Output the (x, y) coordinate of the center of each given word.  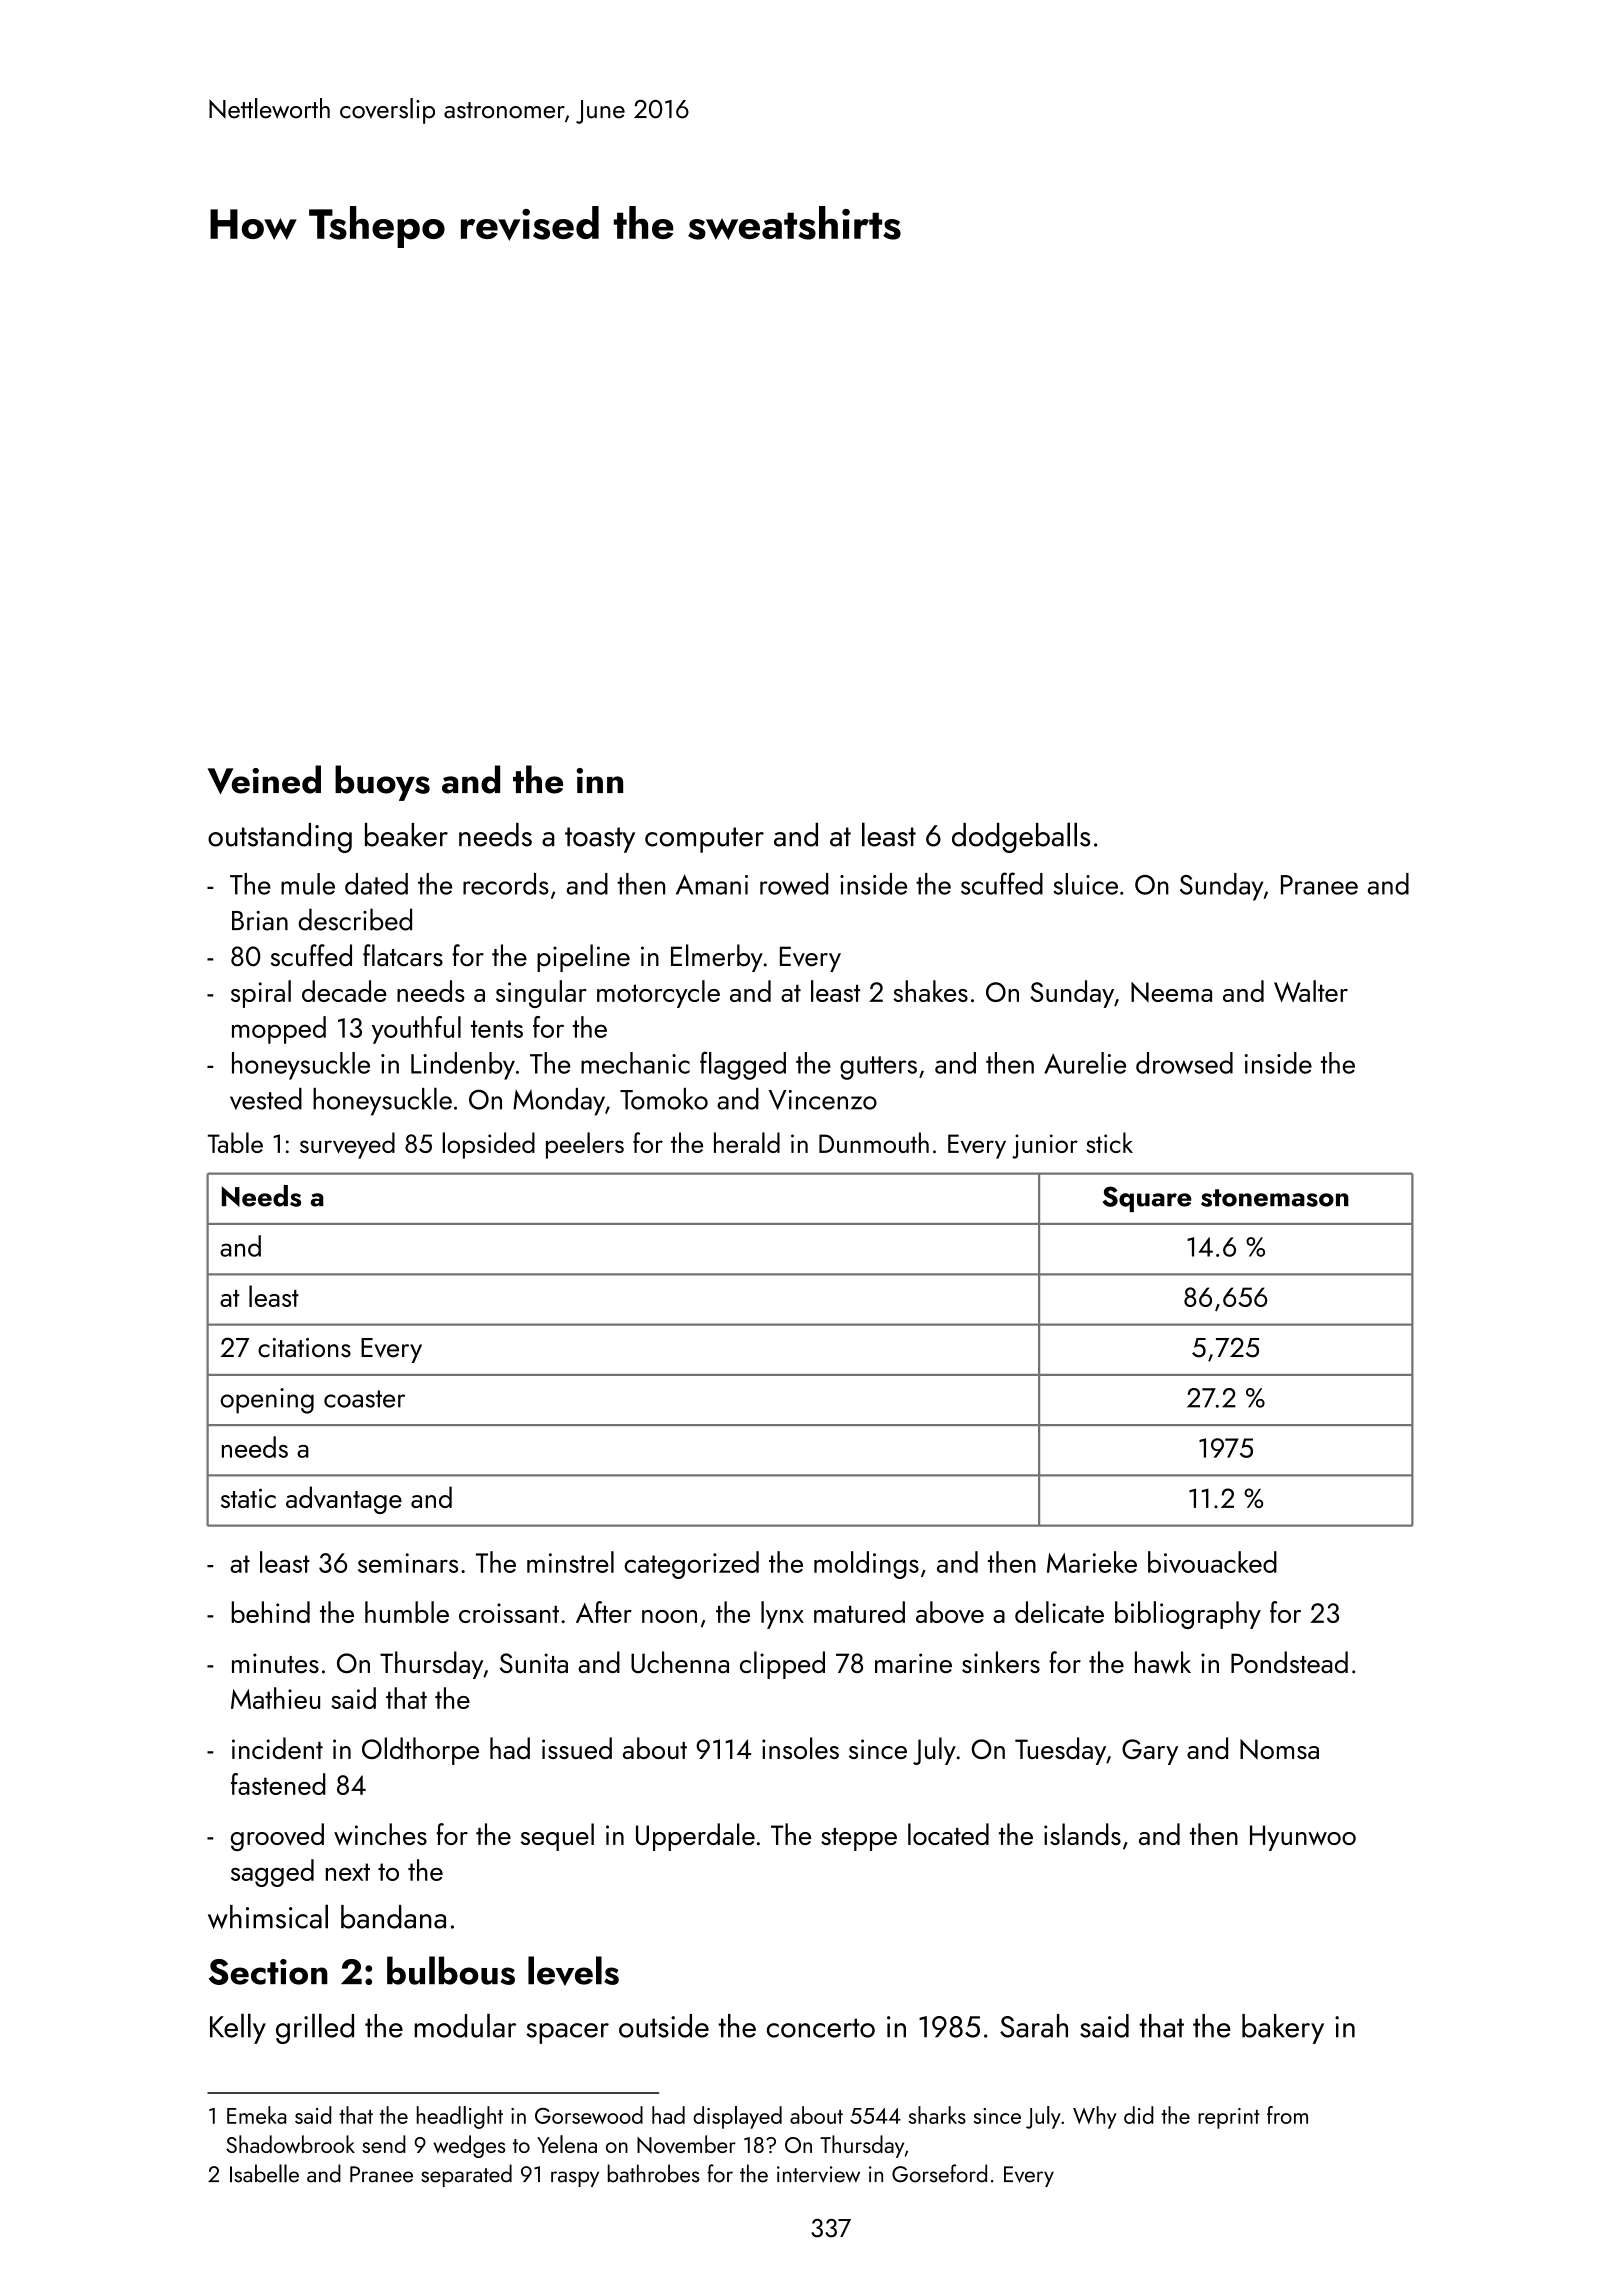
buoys (382, 783)
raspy (575, 2179)
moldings (866, 1565)
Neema (1171, 992)
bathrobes (654, 2173)
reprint (1229, 2118)
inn (600, 780)
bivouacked (1212, 1562)
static (248, 1498)
